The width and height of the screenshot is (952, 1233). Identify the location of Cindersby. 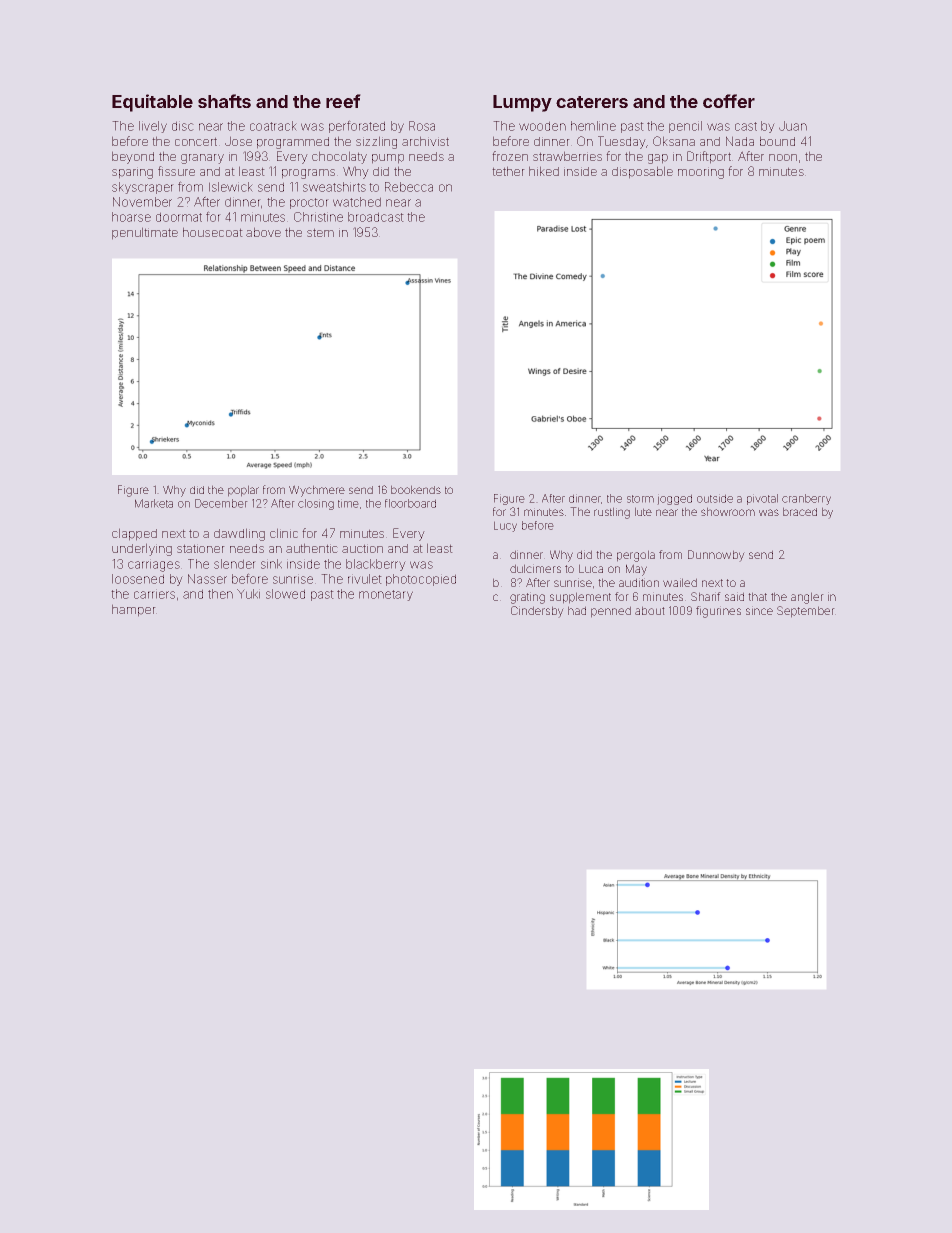
(537, 612).
